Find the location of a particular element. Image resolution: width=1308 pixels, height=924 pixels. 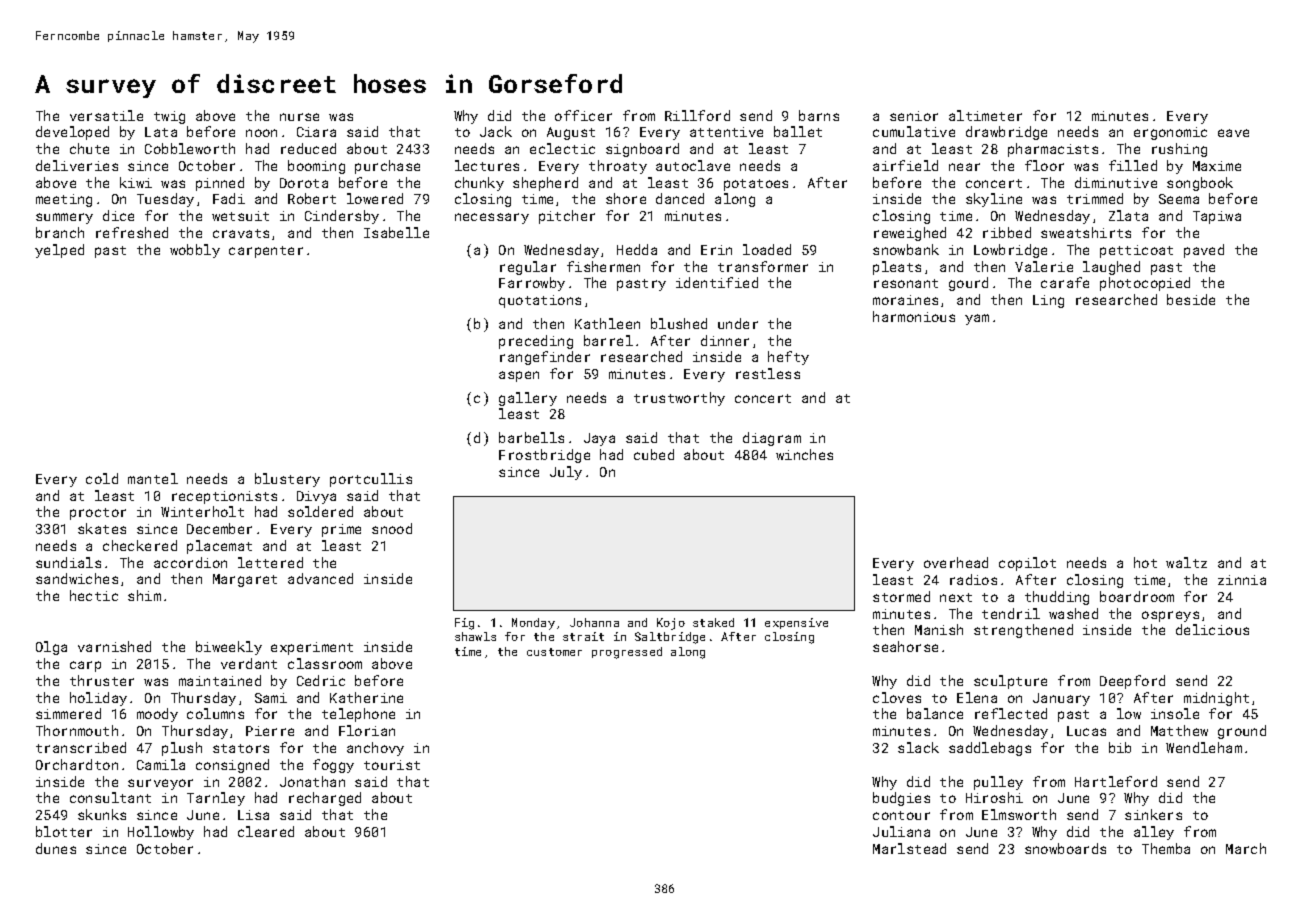

pinned is located at coordinates (220, 184).
